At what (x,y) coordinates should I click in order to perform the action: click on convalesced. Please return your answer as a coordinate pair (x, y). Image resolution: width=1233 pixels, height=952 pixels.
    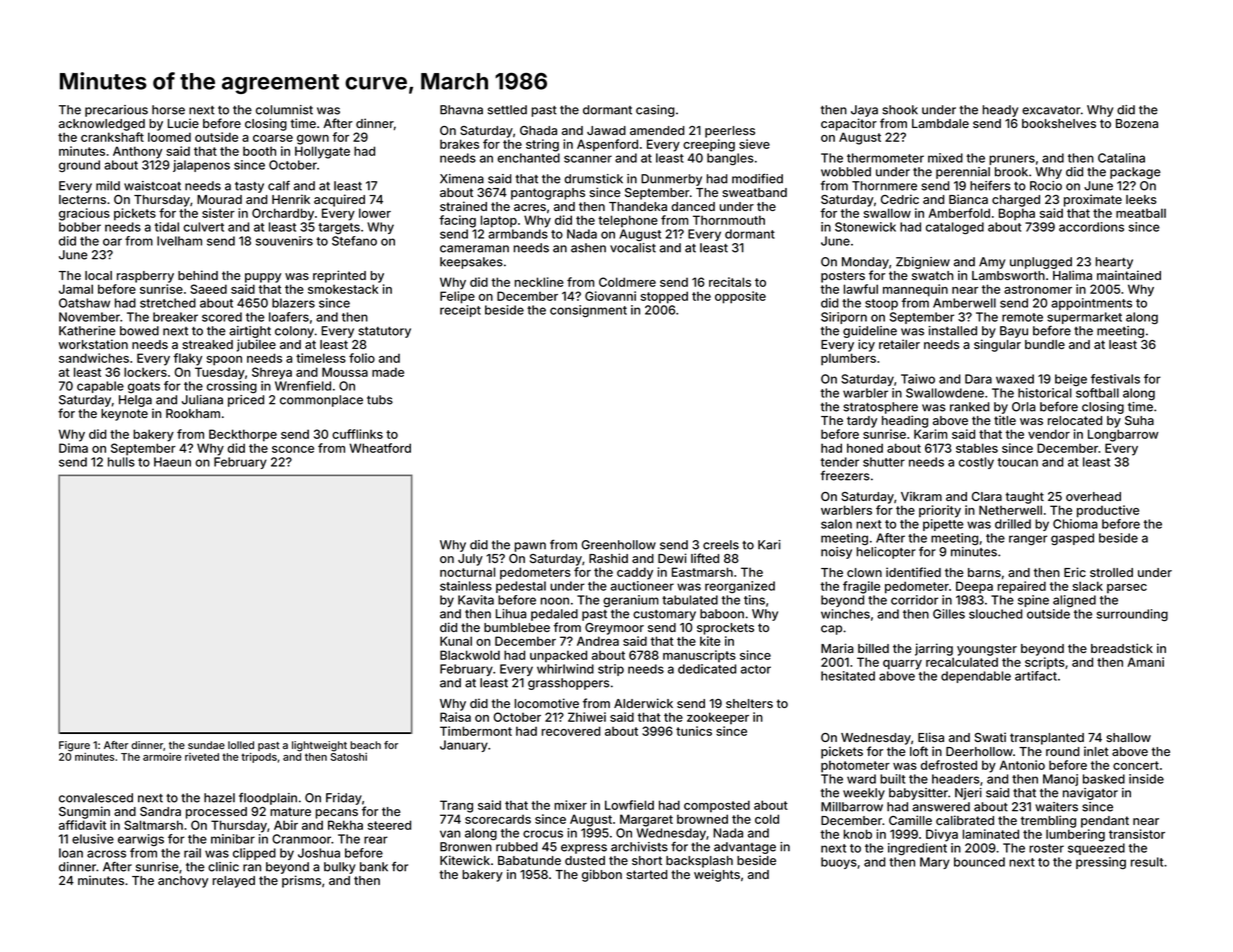
    Looking at the image, I should click on (96, 798).
